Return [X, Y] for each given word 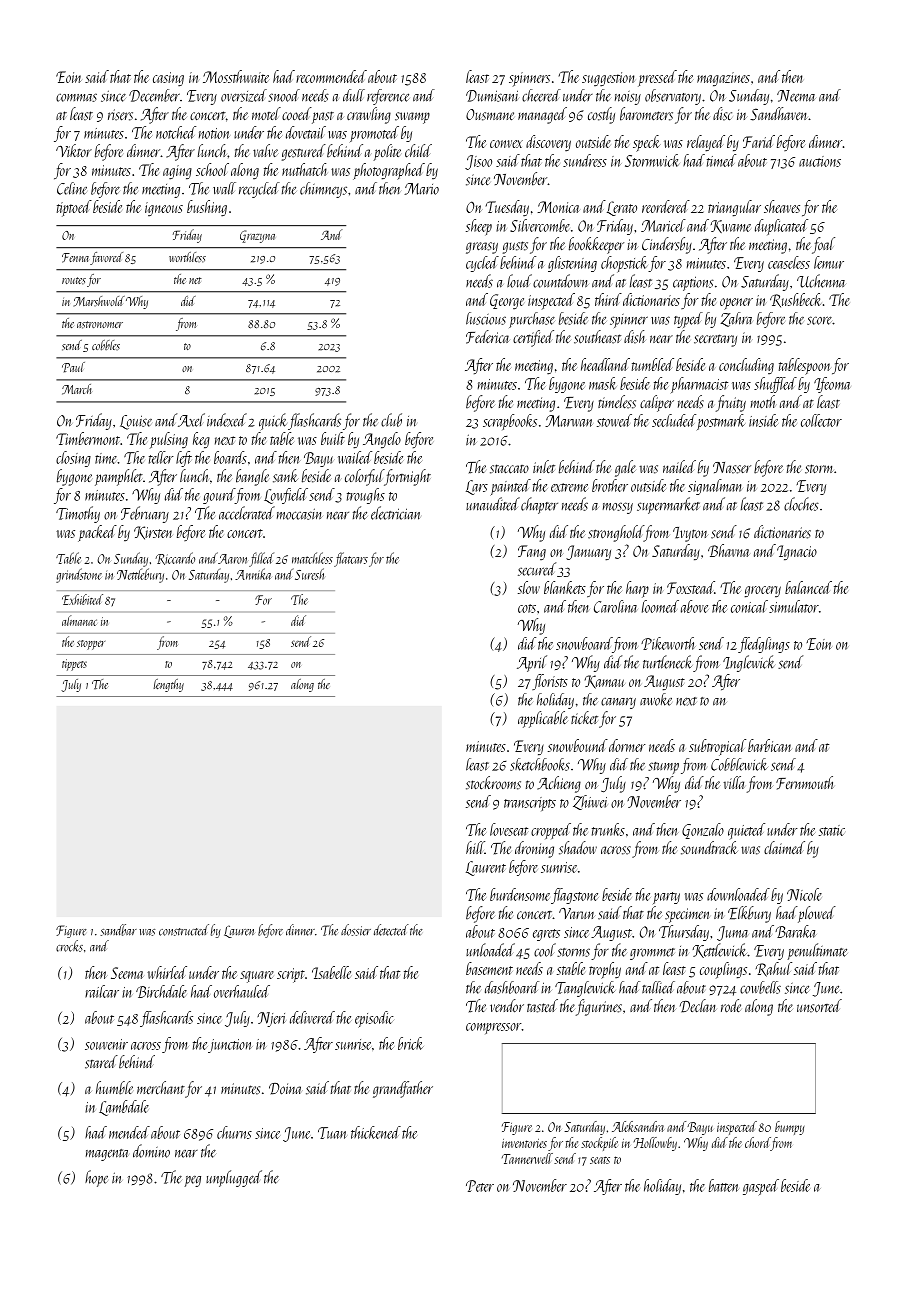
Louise [136, 422]
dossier [356, 930]
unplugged [234, 1178]
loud [519, 281]
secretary [715, 340]
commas [76, 97]
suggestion [608, 79]
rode [731, 1006]
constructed [184, 930]
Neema [796, 96]
